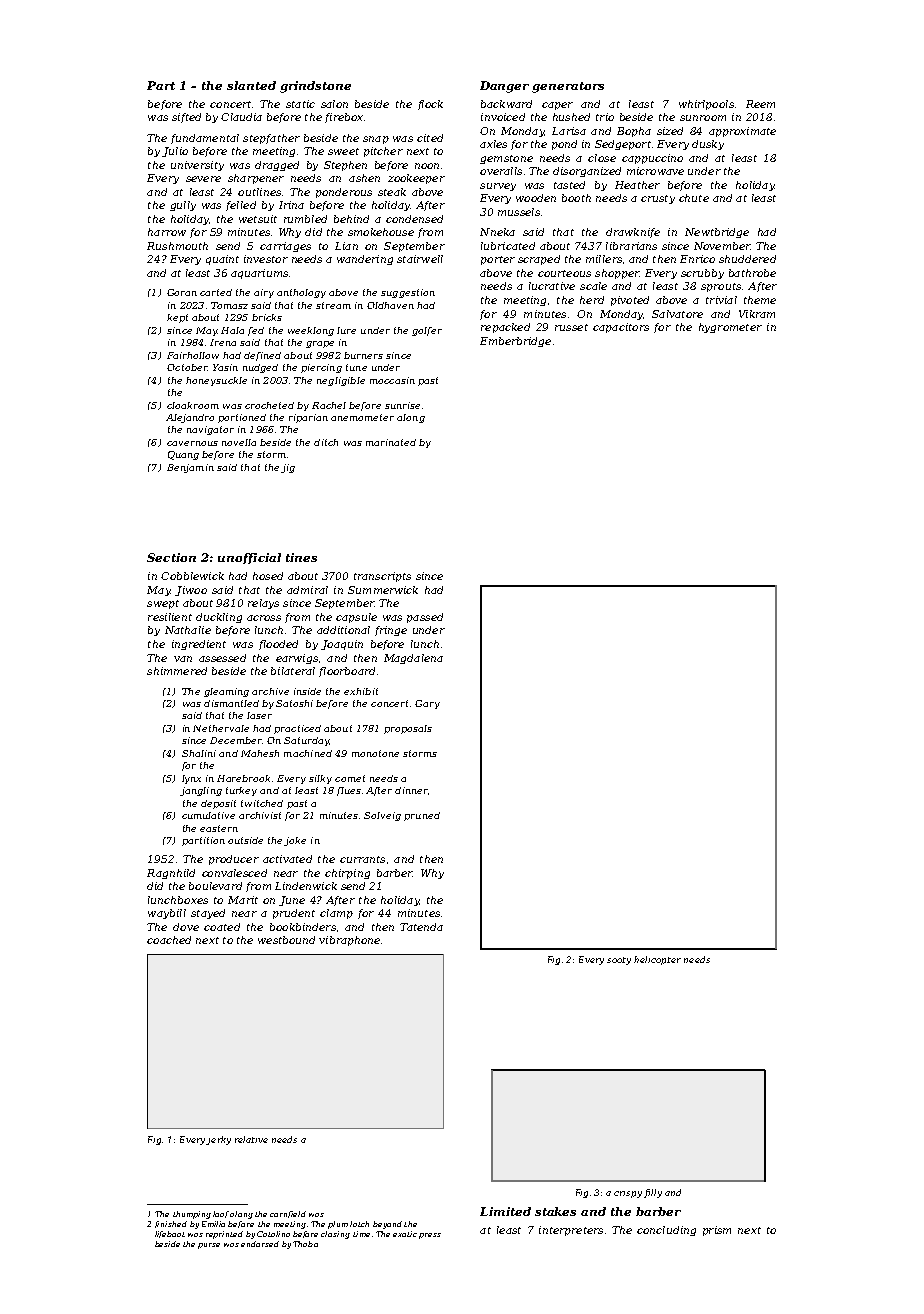 This image has width=924, height=1314. I want to click on invoiced, so click(503, 117).
